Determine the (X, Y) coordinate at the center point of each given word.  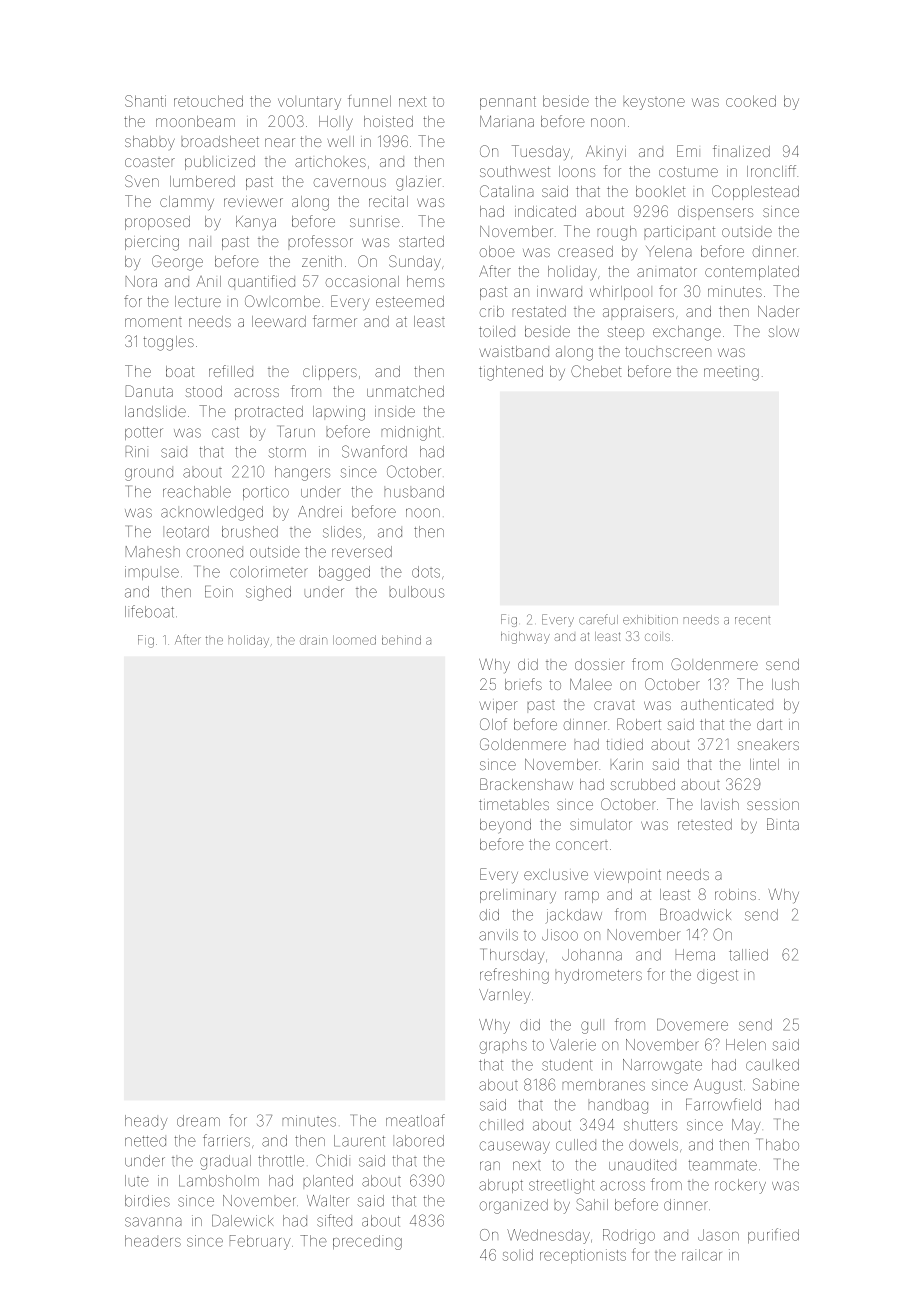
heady (146, 1122)
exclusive (556, 874)
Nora (141, 281)
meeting (731, 374)
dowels (653, 1145)
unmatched (405, 391)
